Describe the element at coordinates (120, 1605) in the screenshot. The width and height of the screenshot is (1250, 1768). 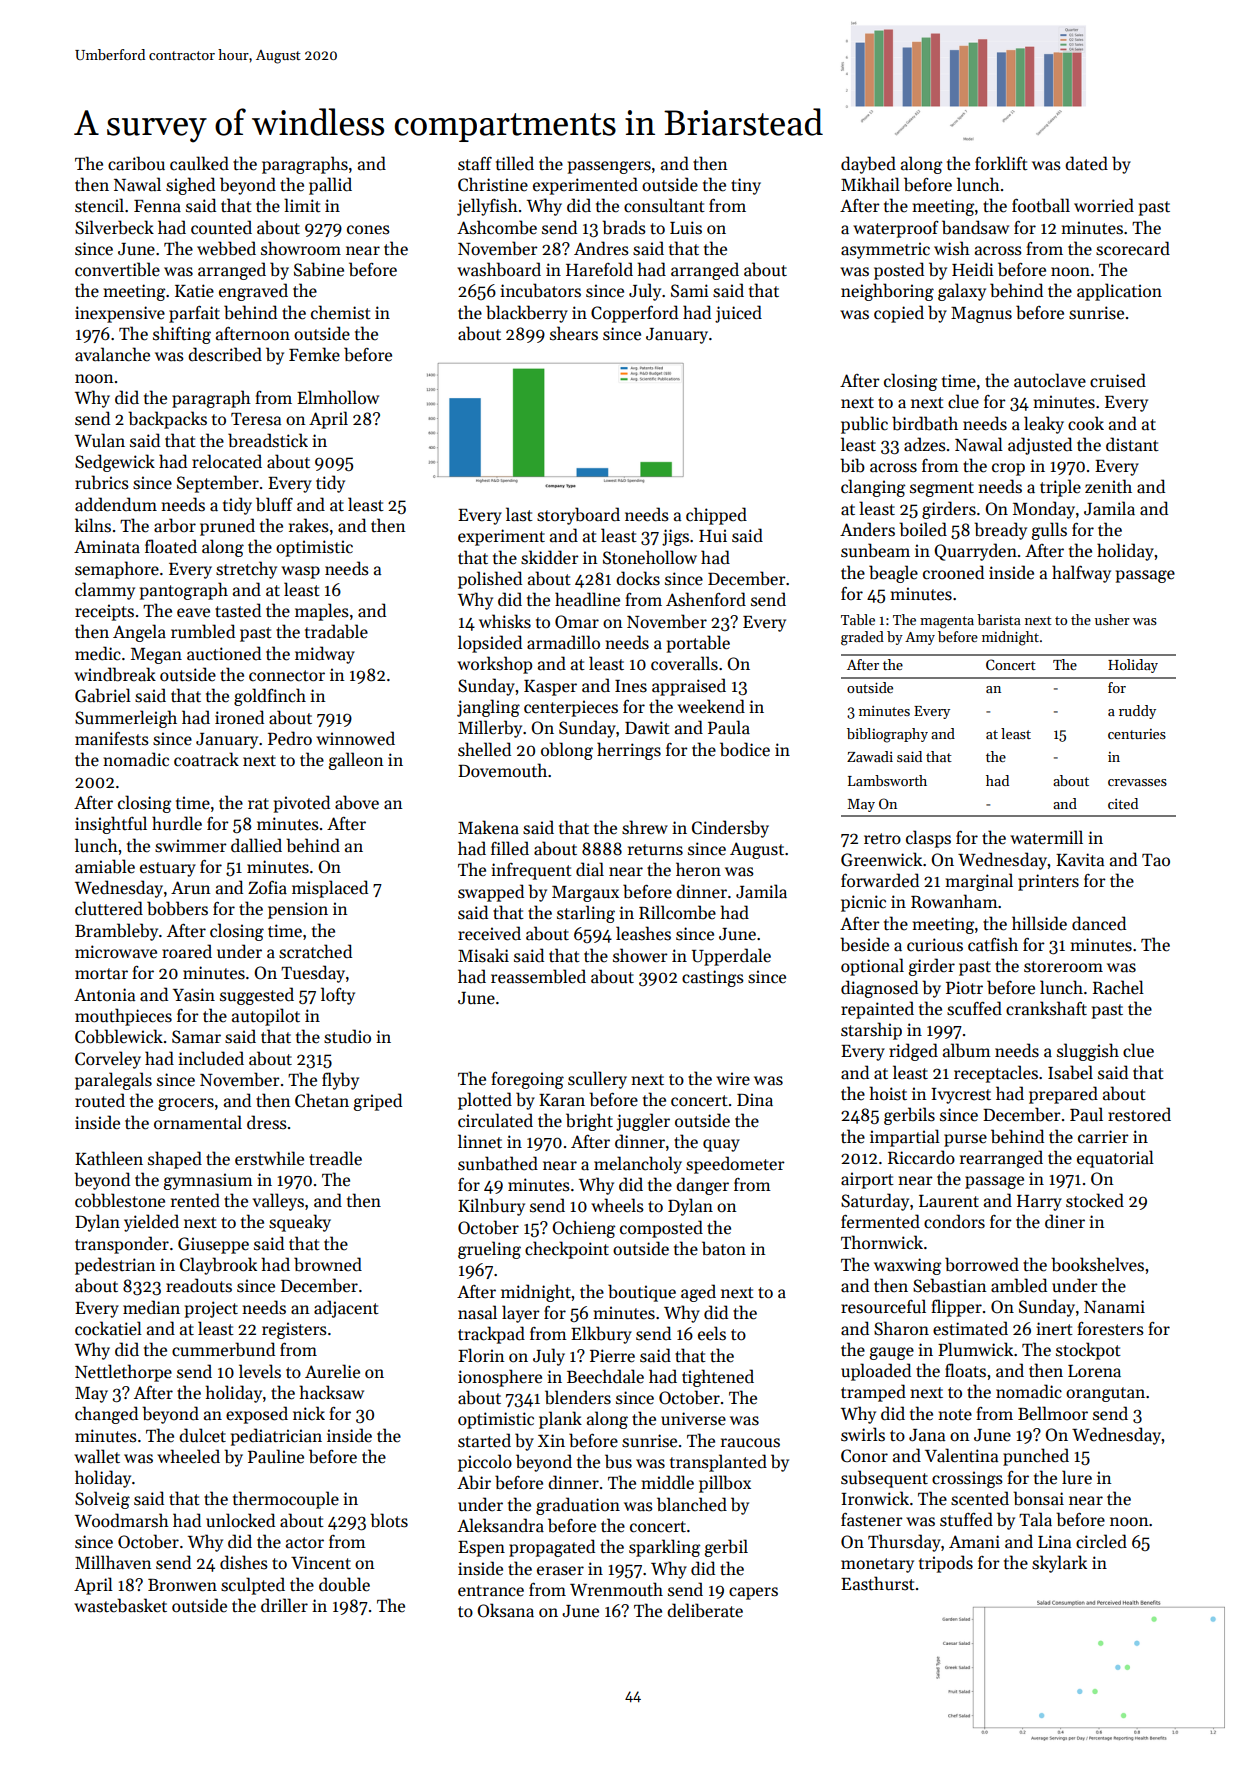
I see `wastebasket` at that location.
